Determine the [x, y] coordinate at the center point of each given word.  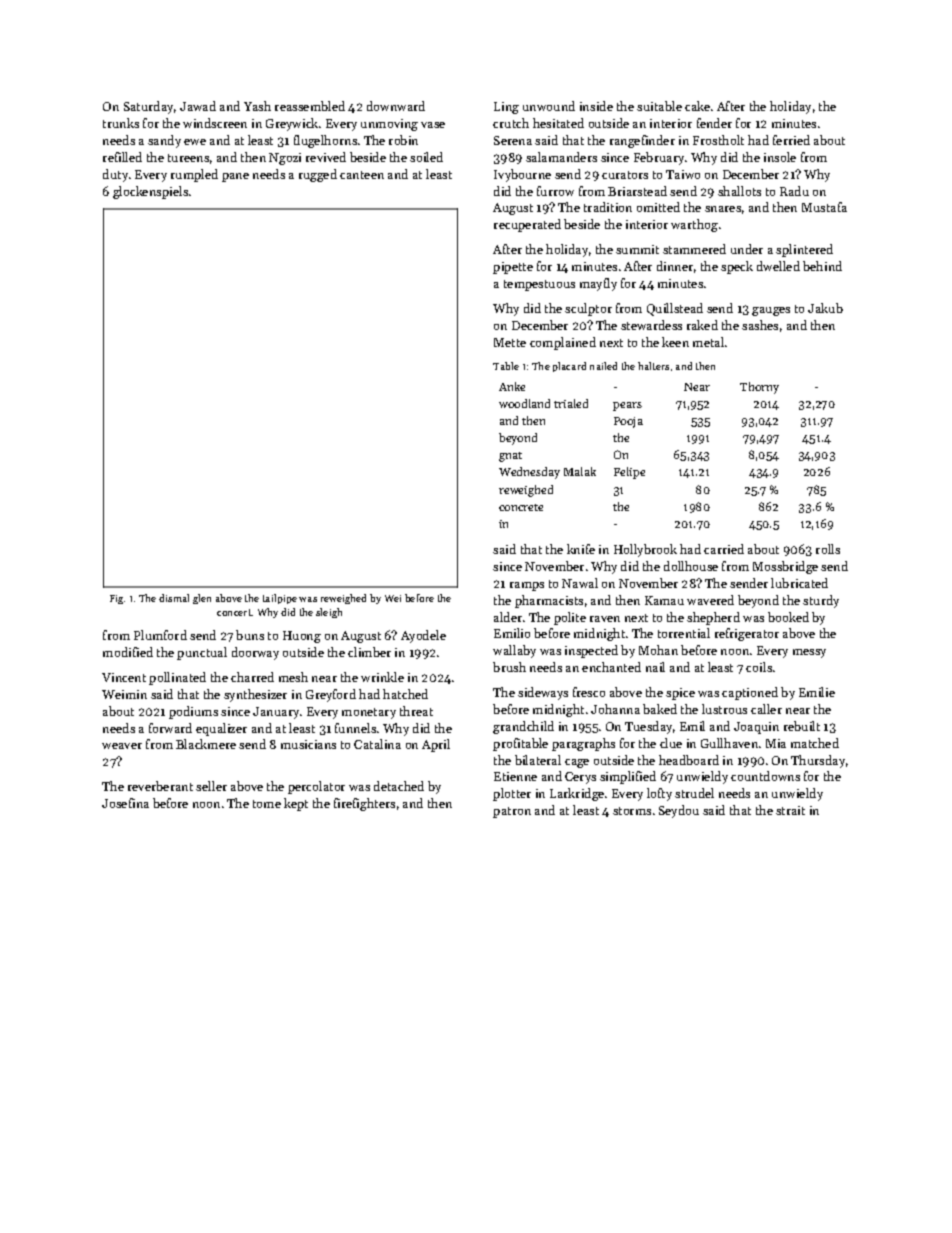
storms [632, 811]
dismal [174, 598]
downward [396, 106]
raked [702, 325]
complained [563, 343]
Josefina [125, 803]
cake [697, 106]
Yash [257, 106]
